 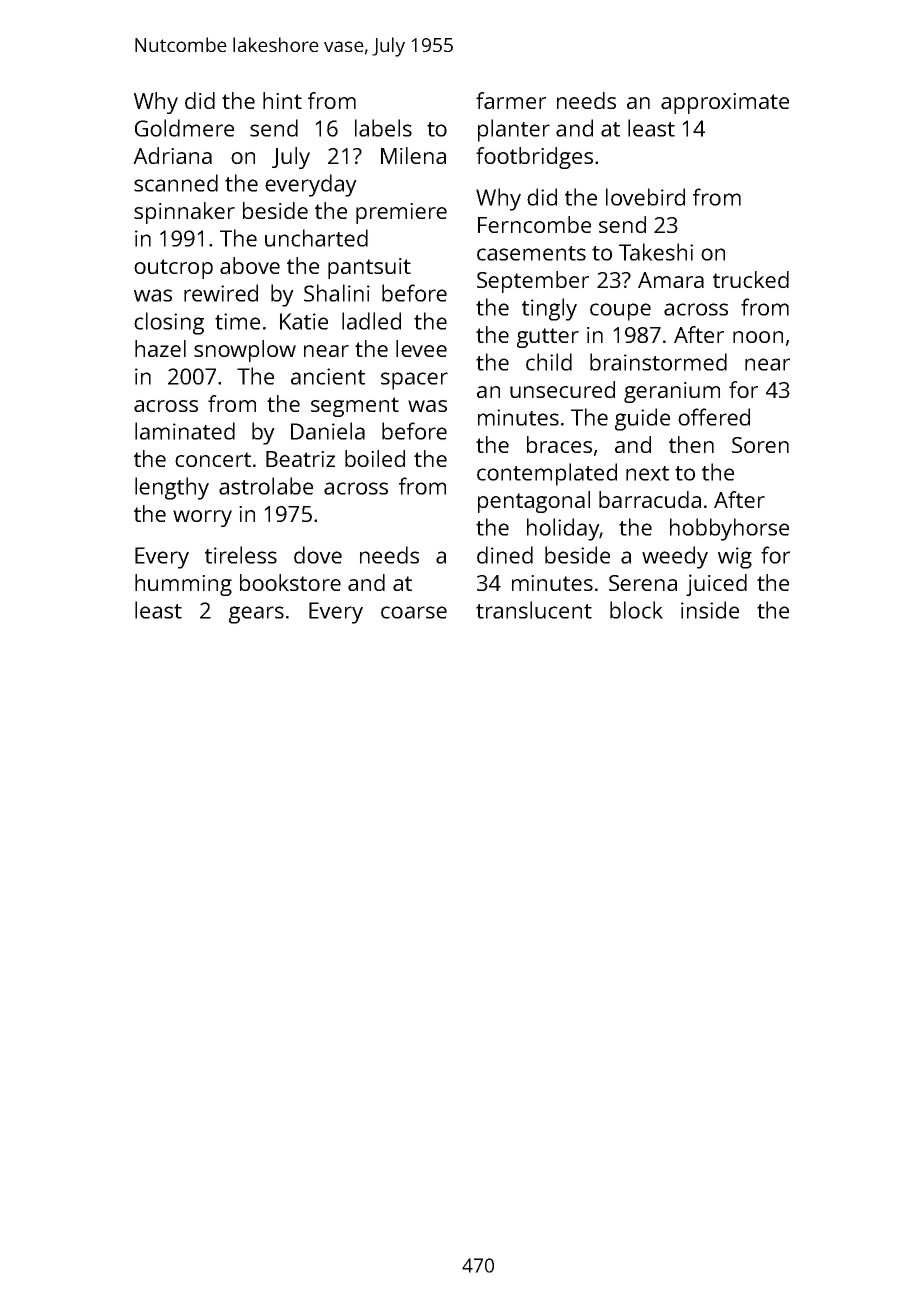 I want to click on closing, so click(x=169, y=323).
